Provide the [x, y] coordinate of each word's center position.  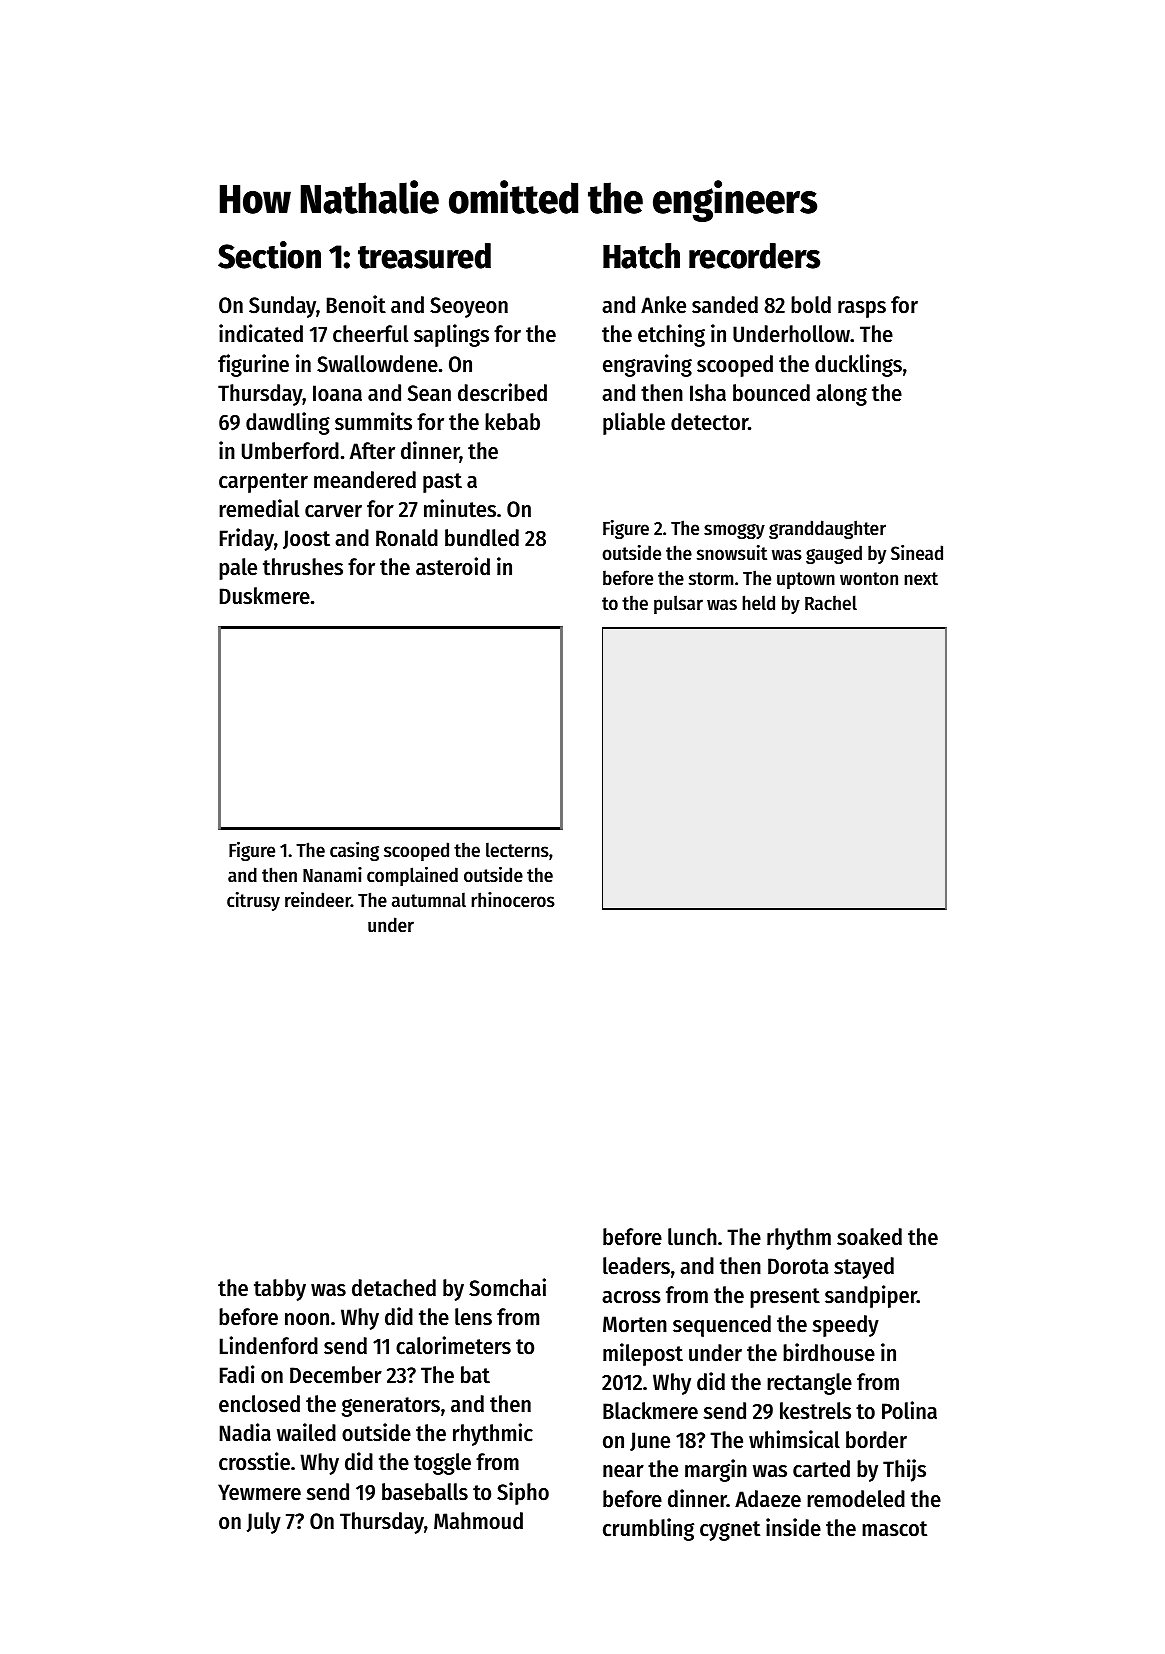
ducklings [858, 365]
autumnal [429, 899]
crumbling [648, 1529]
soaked [869, 1237]
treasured [424, 256]
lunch [692, 1237]
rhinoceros [513, 900]
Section [269, 255]
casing [354, 851]
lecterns [517, 850]
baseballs [425, 1492]
